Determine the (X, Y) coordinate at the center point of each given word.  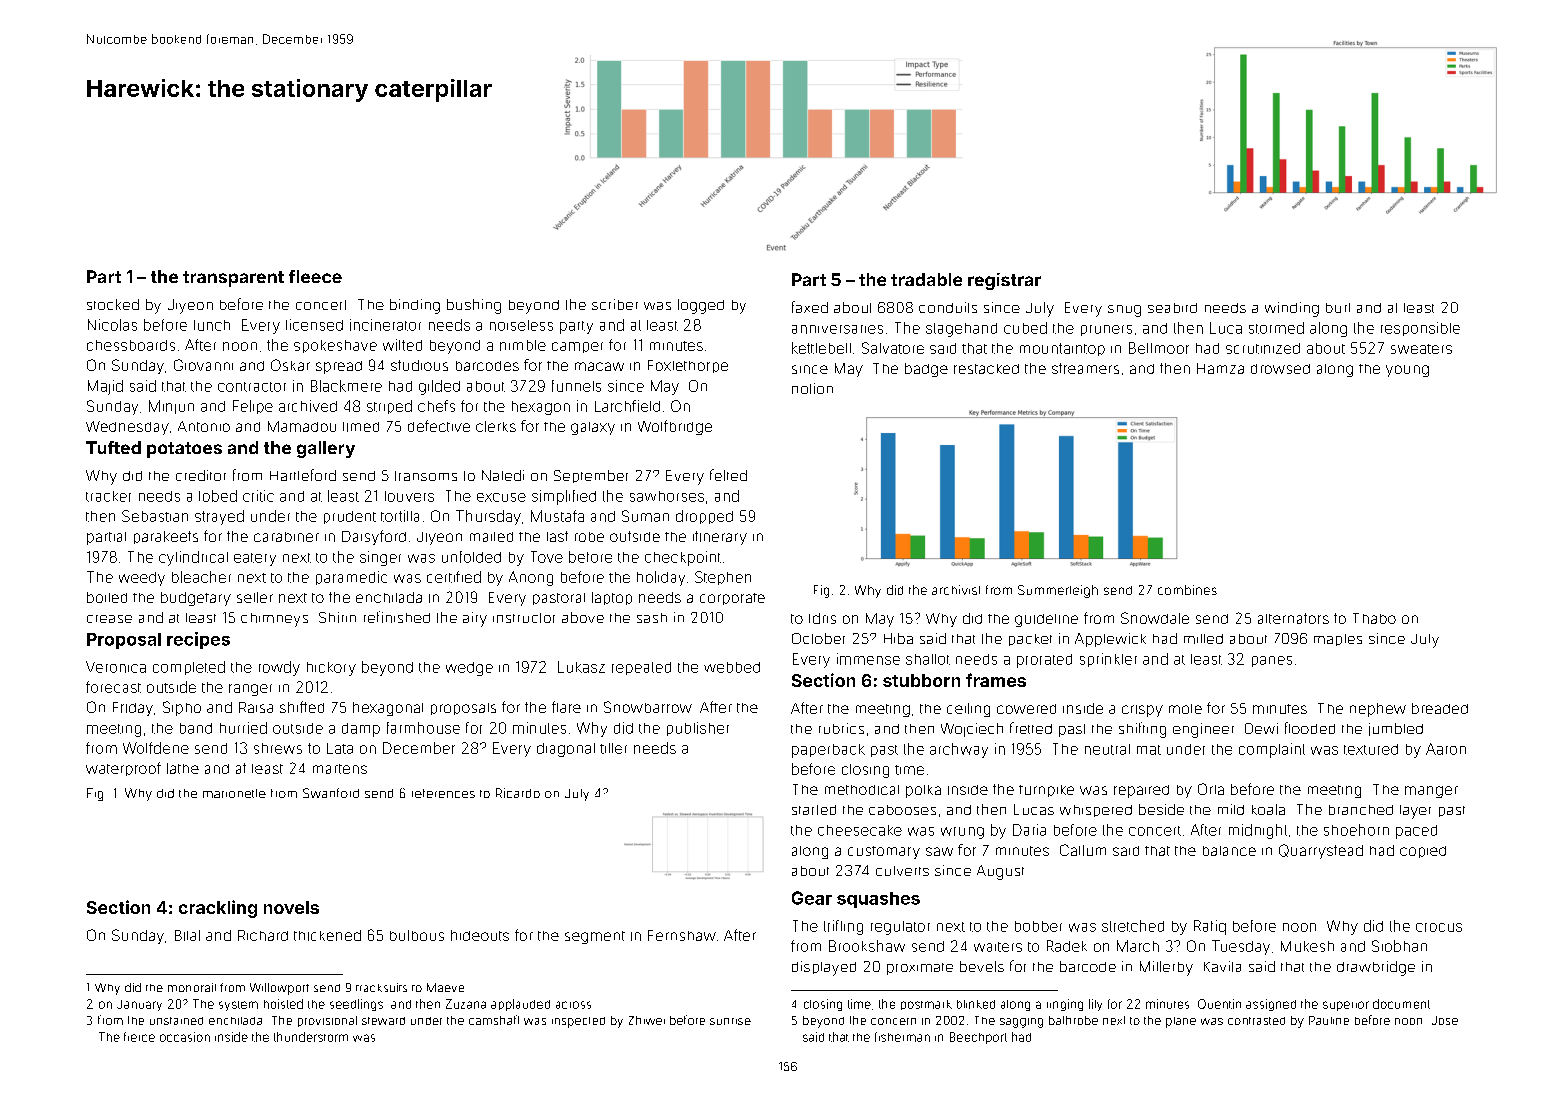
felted (728, 475)
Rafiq (1210, 927)
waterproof (123, 769)
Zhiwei (647, 1020)
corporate (732, 599)
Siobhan (1399, 946)
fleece (315, 276)
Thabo (1374, 618)
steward (383, 1021)
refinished (397, 617)
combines (1187, 590)
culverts (902, 871)
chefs (436, 406)
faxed (810, 307)
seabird (1172, 308)
